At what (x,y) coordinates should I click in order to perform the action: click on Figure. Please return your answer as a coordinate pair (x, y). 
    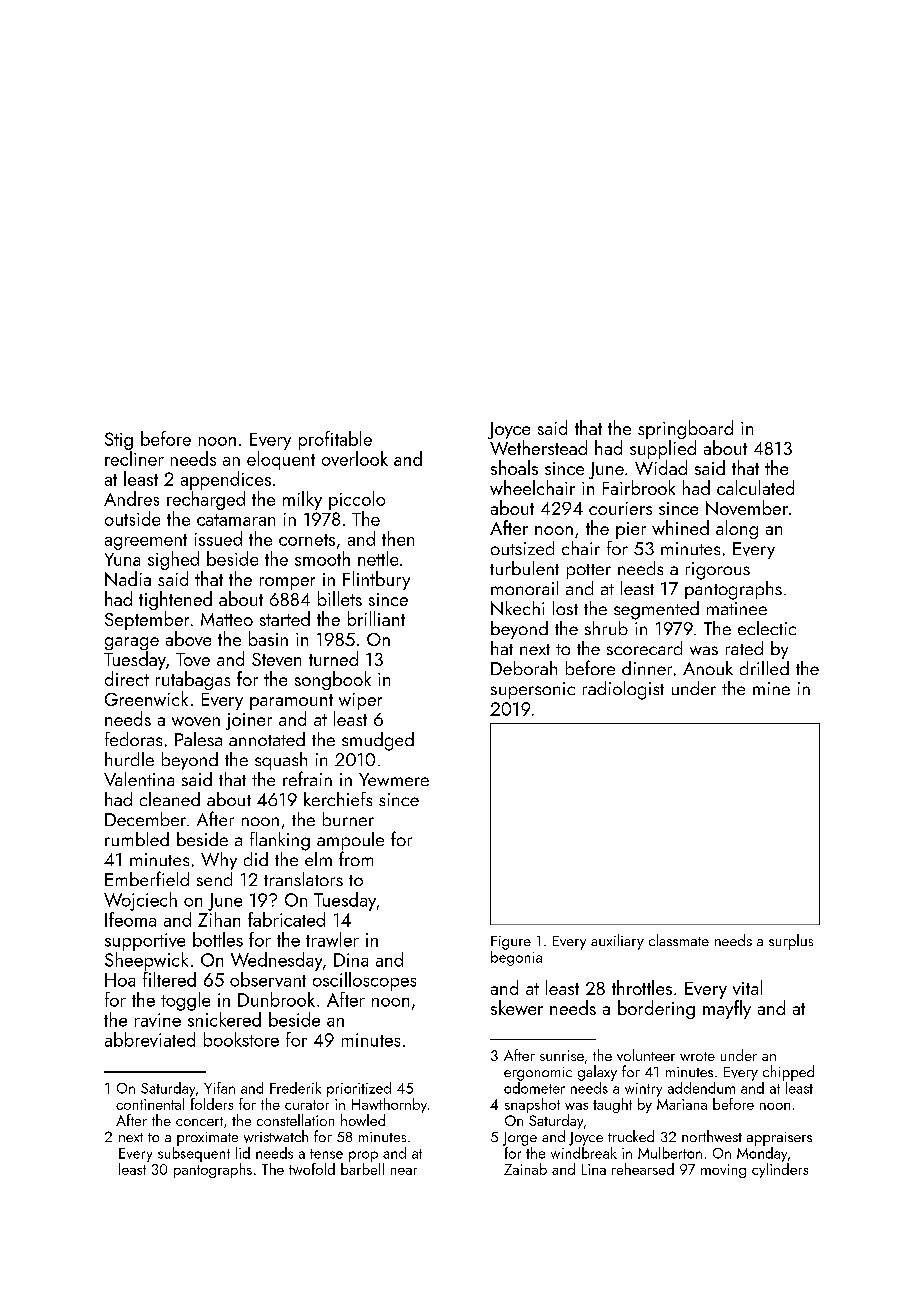
    Looking at the image, I should click on (511, 943).
